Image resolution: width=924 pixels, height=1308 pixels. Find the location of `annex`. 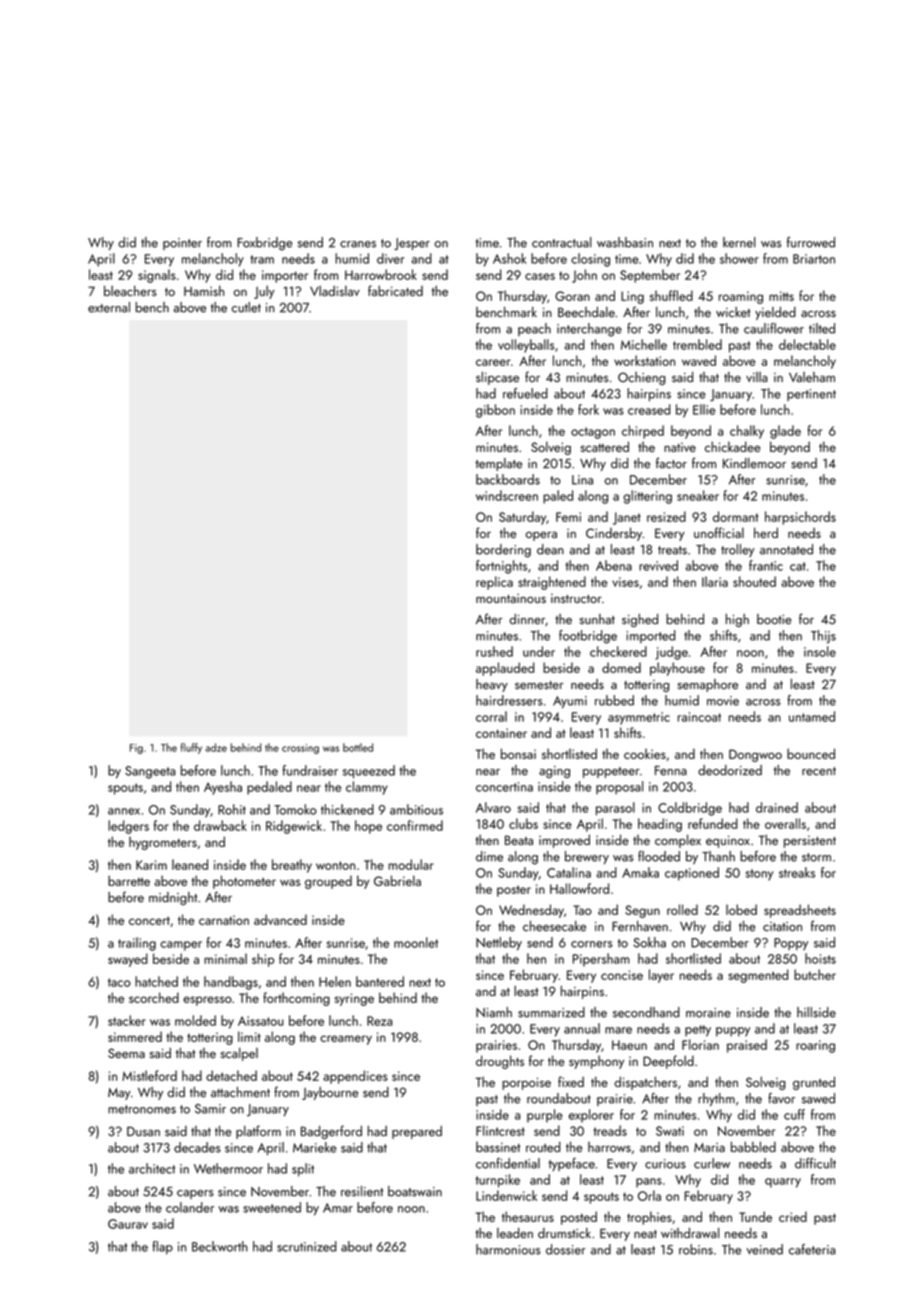

annex is located at coordinates (124, 811).
